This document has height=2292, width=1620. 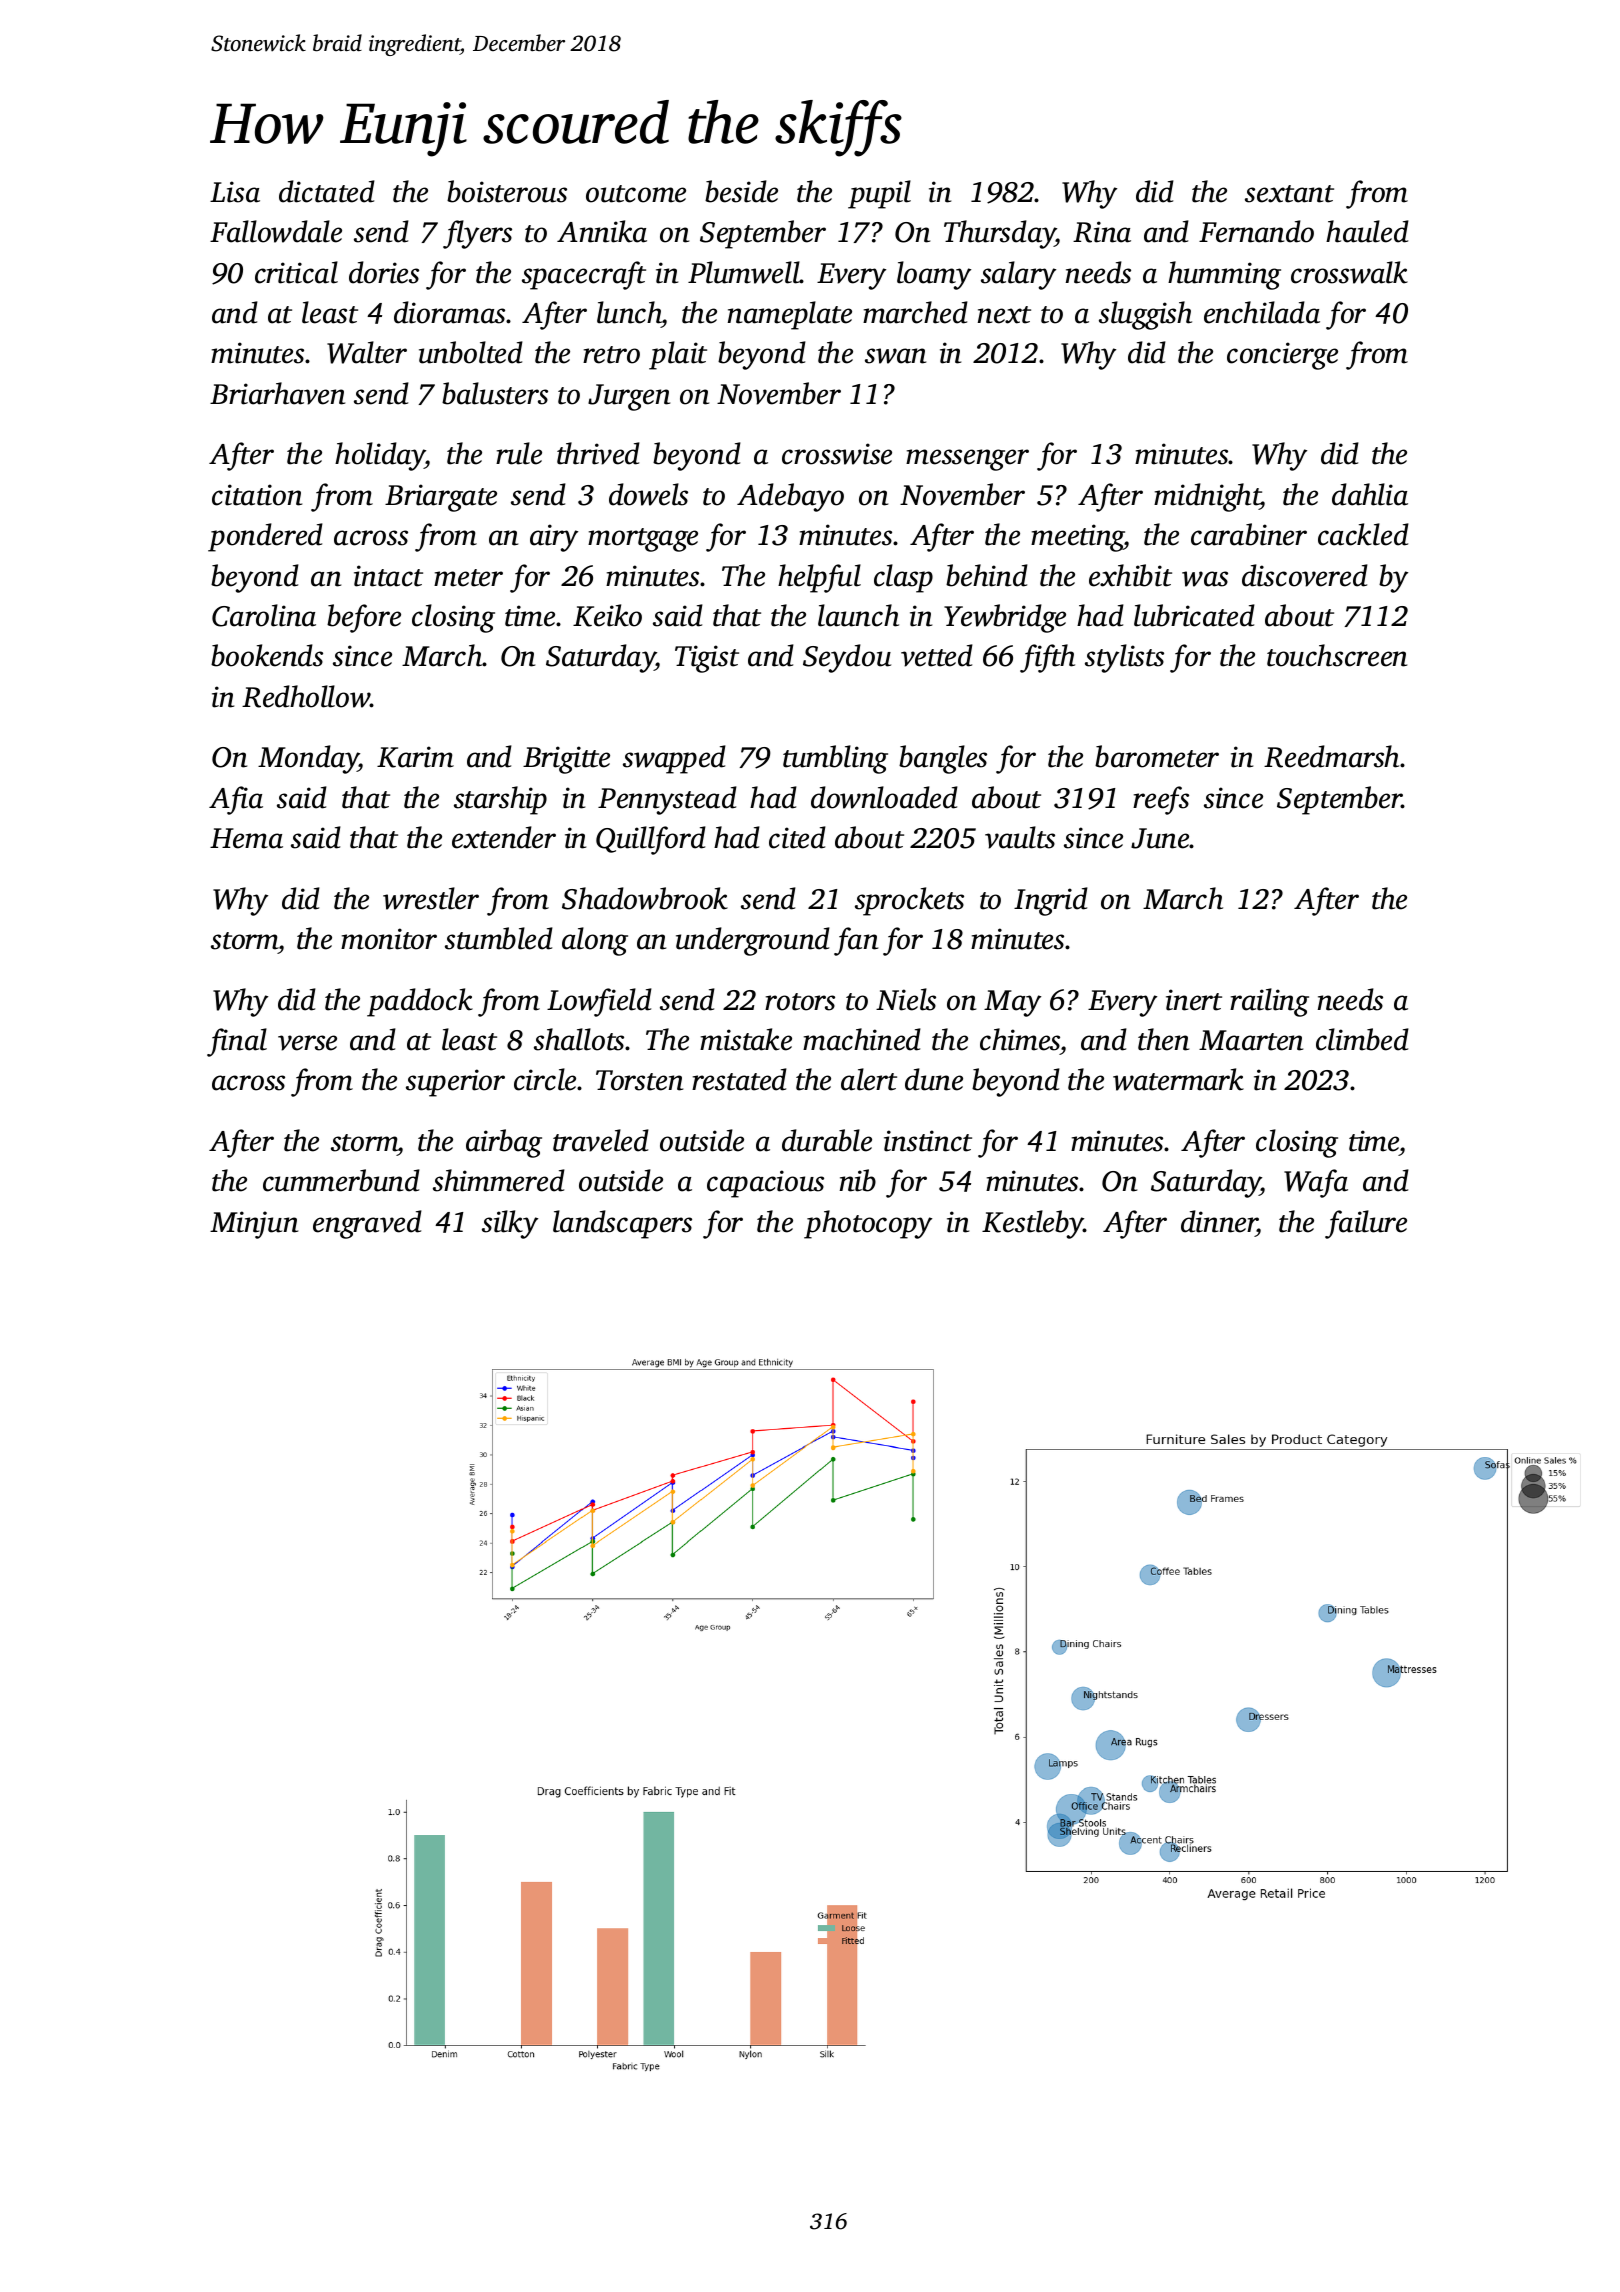 What do you see at coordinates (1367, 231) in the document?
I see `hauled` at bounding box center [1367, 231].
